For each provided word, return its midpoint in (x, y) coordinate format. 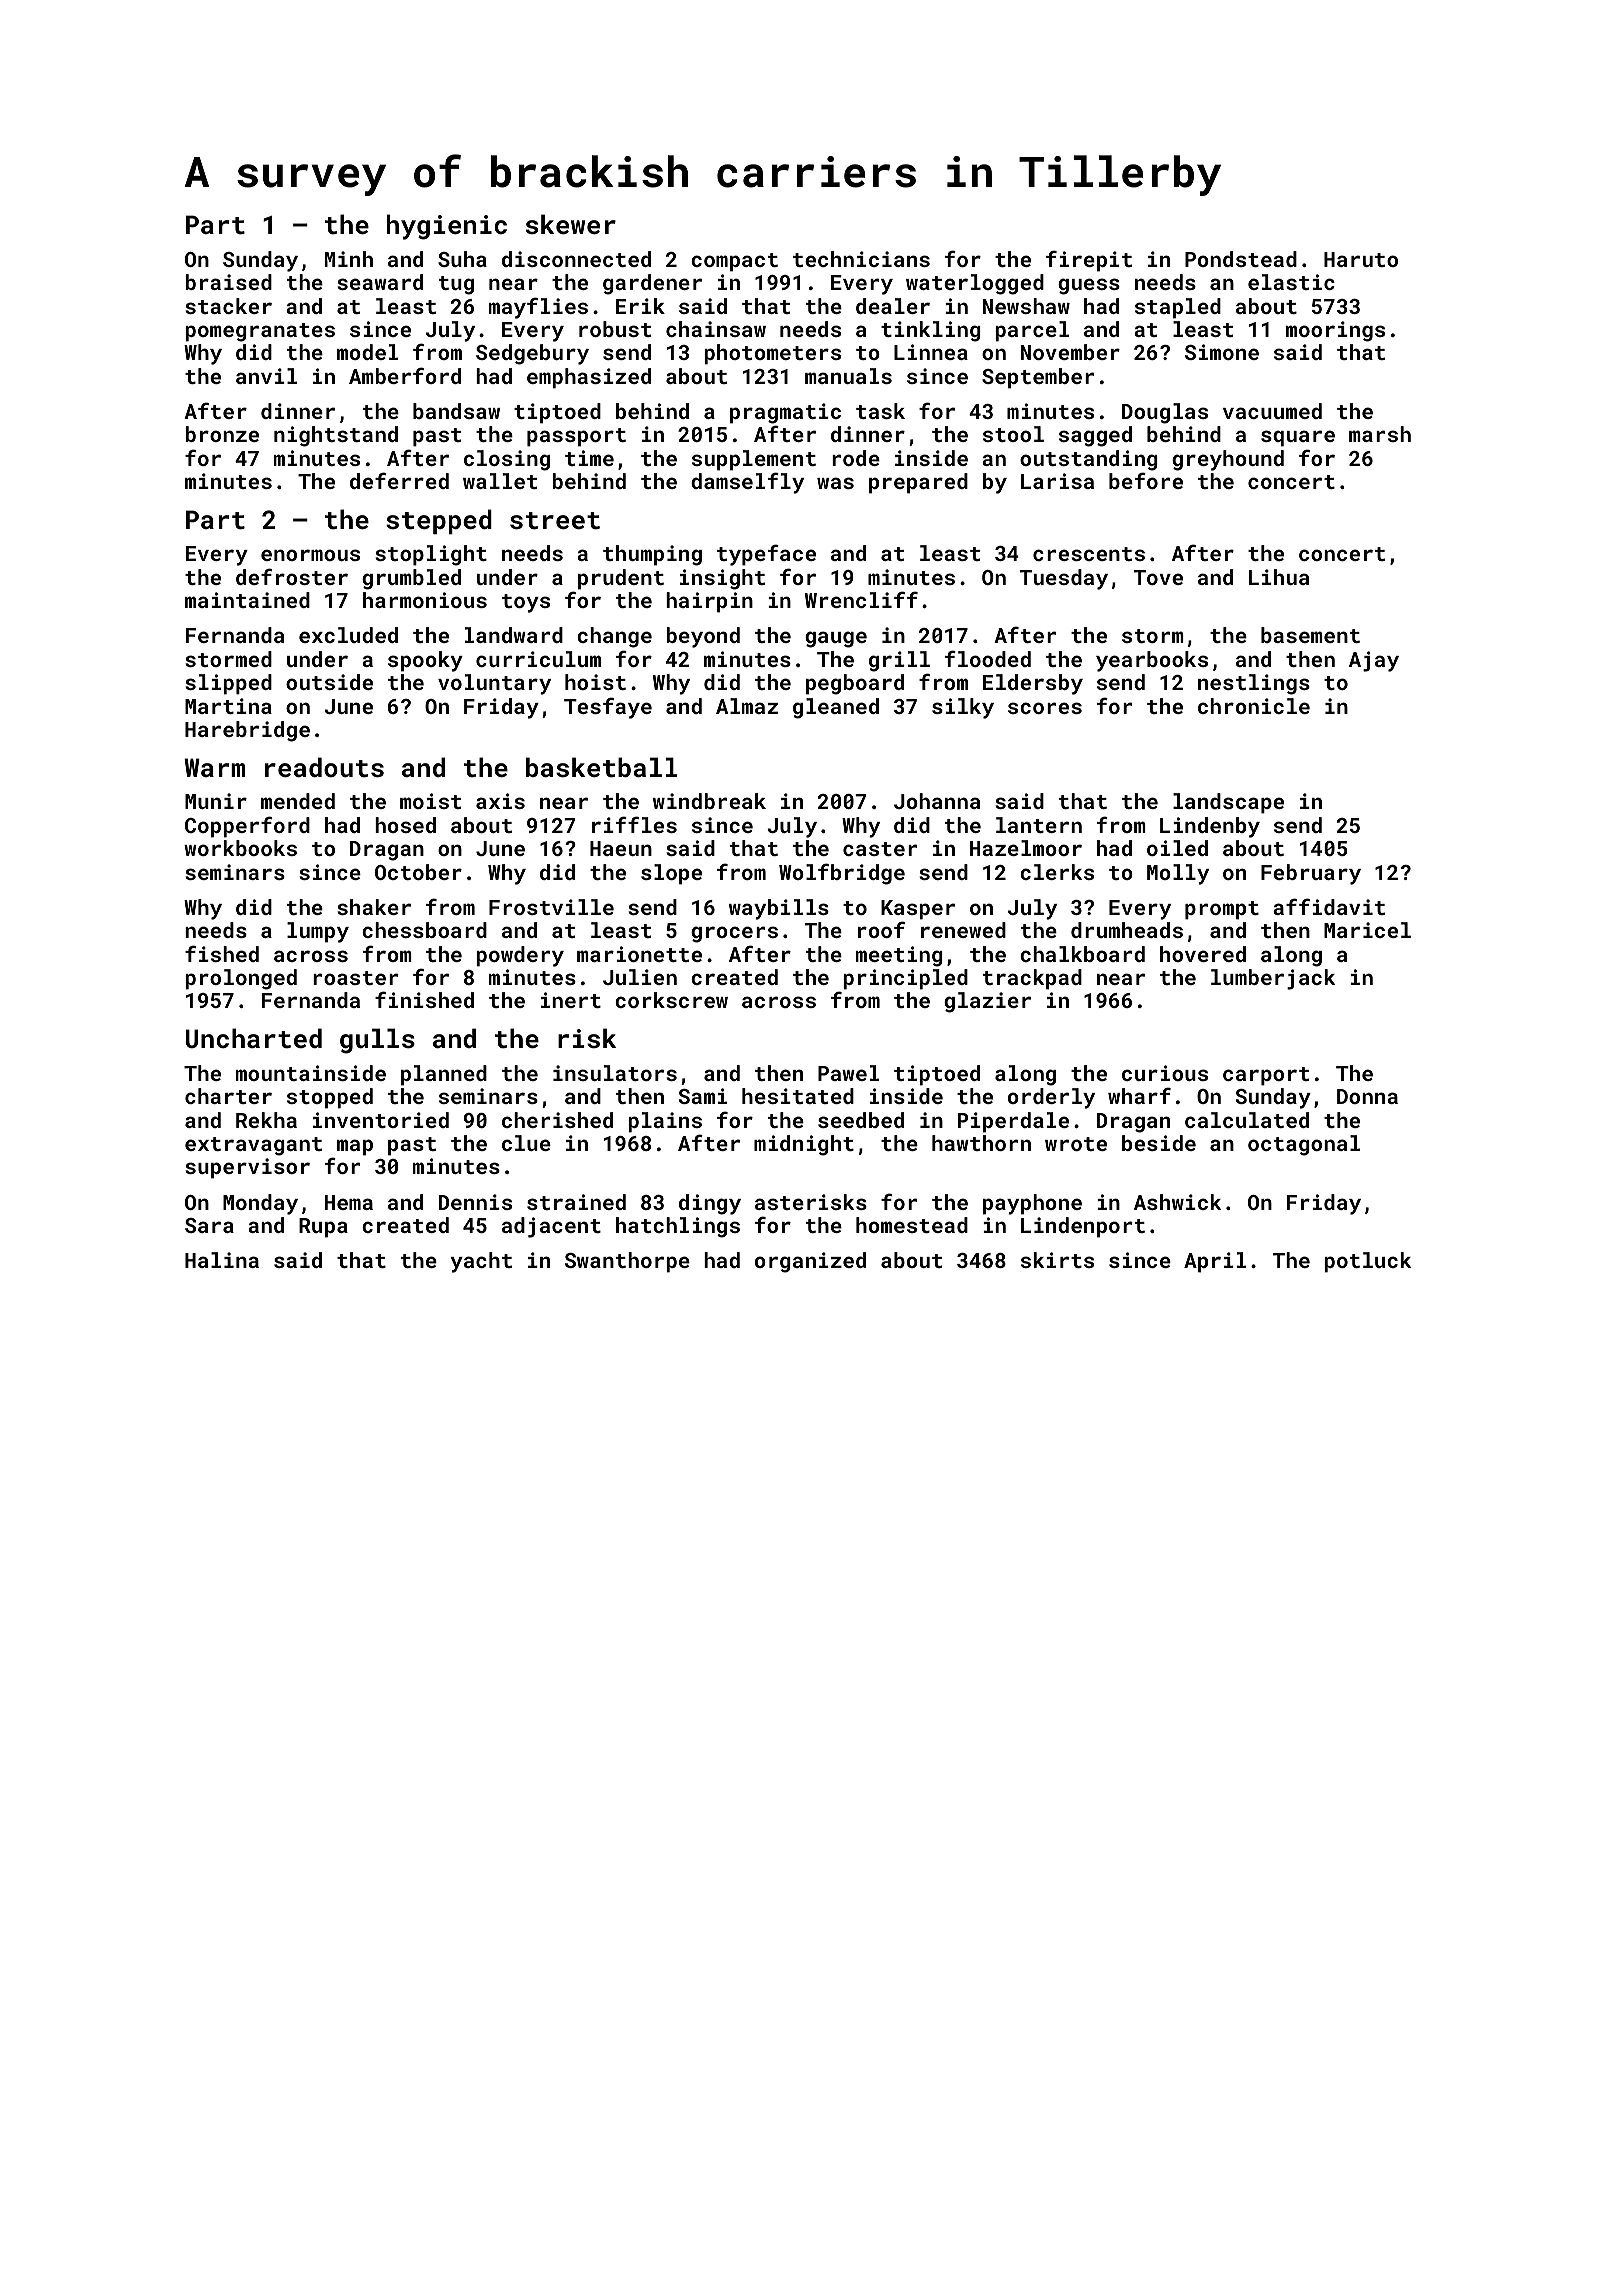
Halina (222, 1260)
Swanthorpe (627, 1262)
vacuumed (1272, 411)
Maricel (1367, 930)
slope (671, 874)
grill (899, 661)
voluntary (494, 684)
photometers (772, 354)
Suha (462, 259)
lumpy (318, 932)
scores (1045, 708)
